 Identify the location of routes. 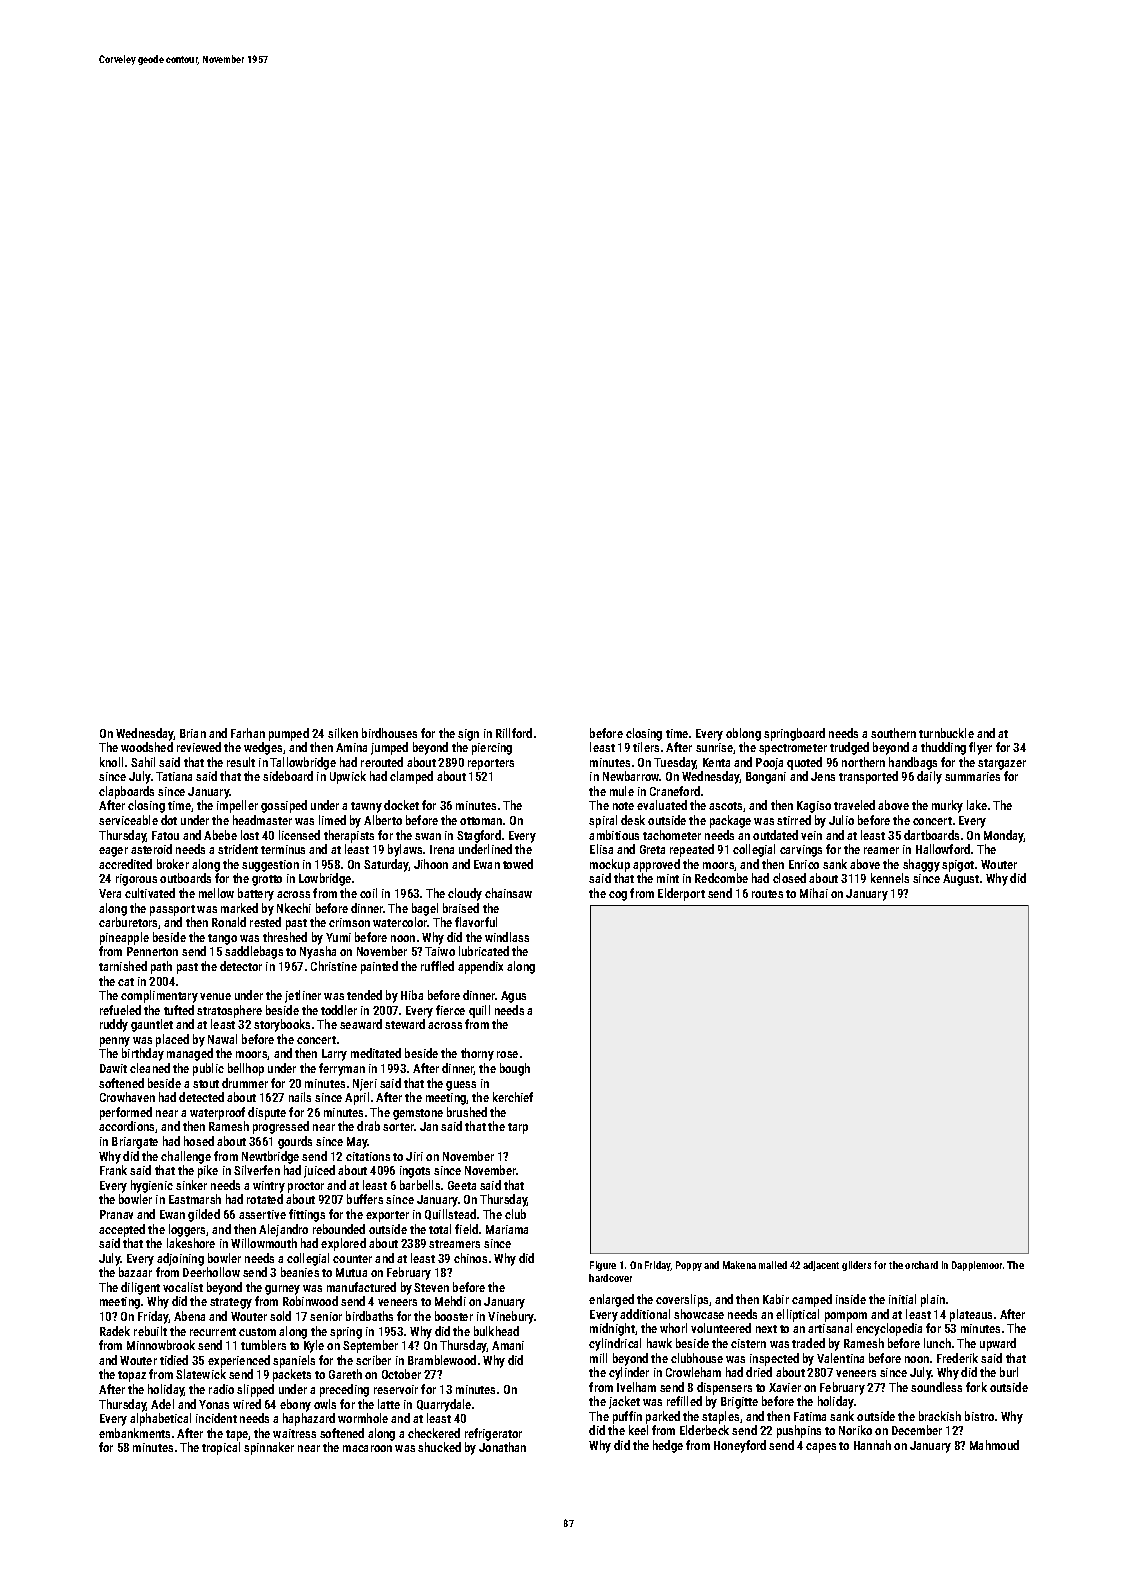
(767, 894).
